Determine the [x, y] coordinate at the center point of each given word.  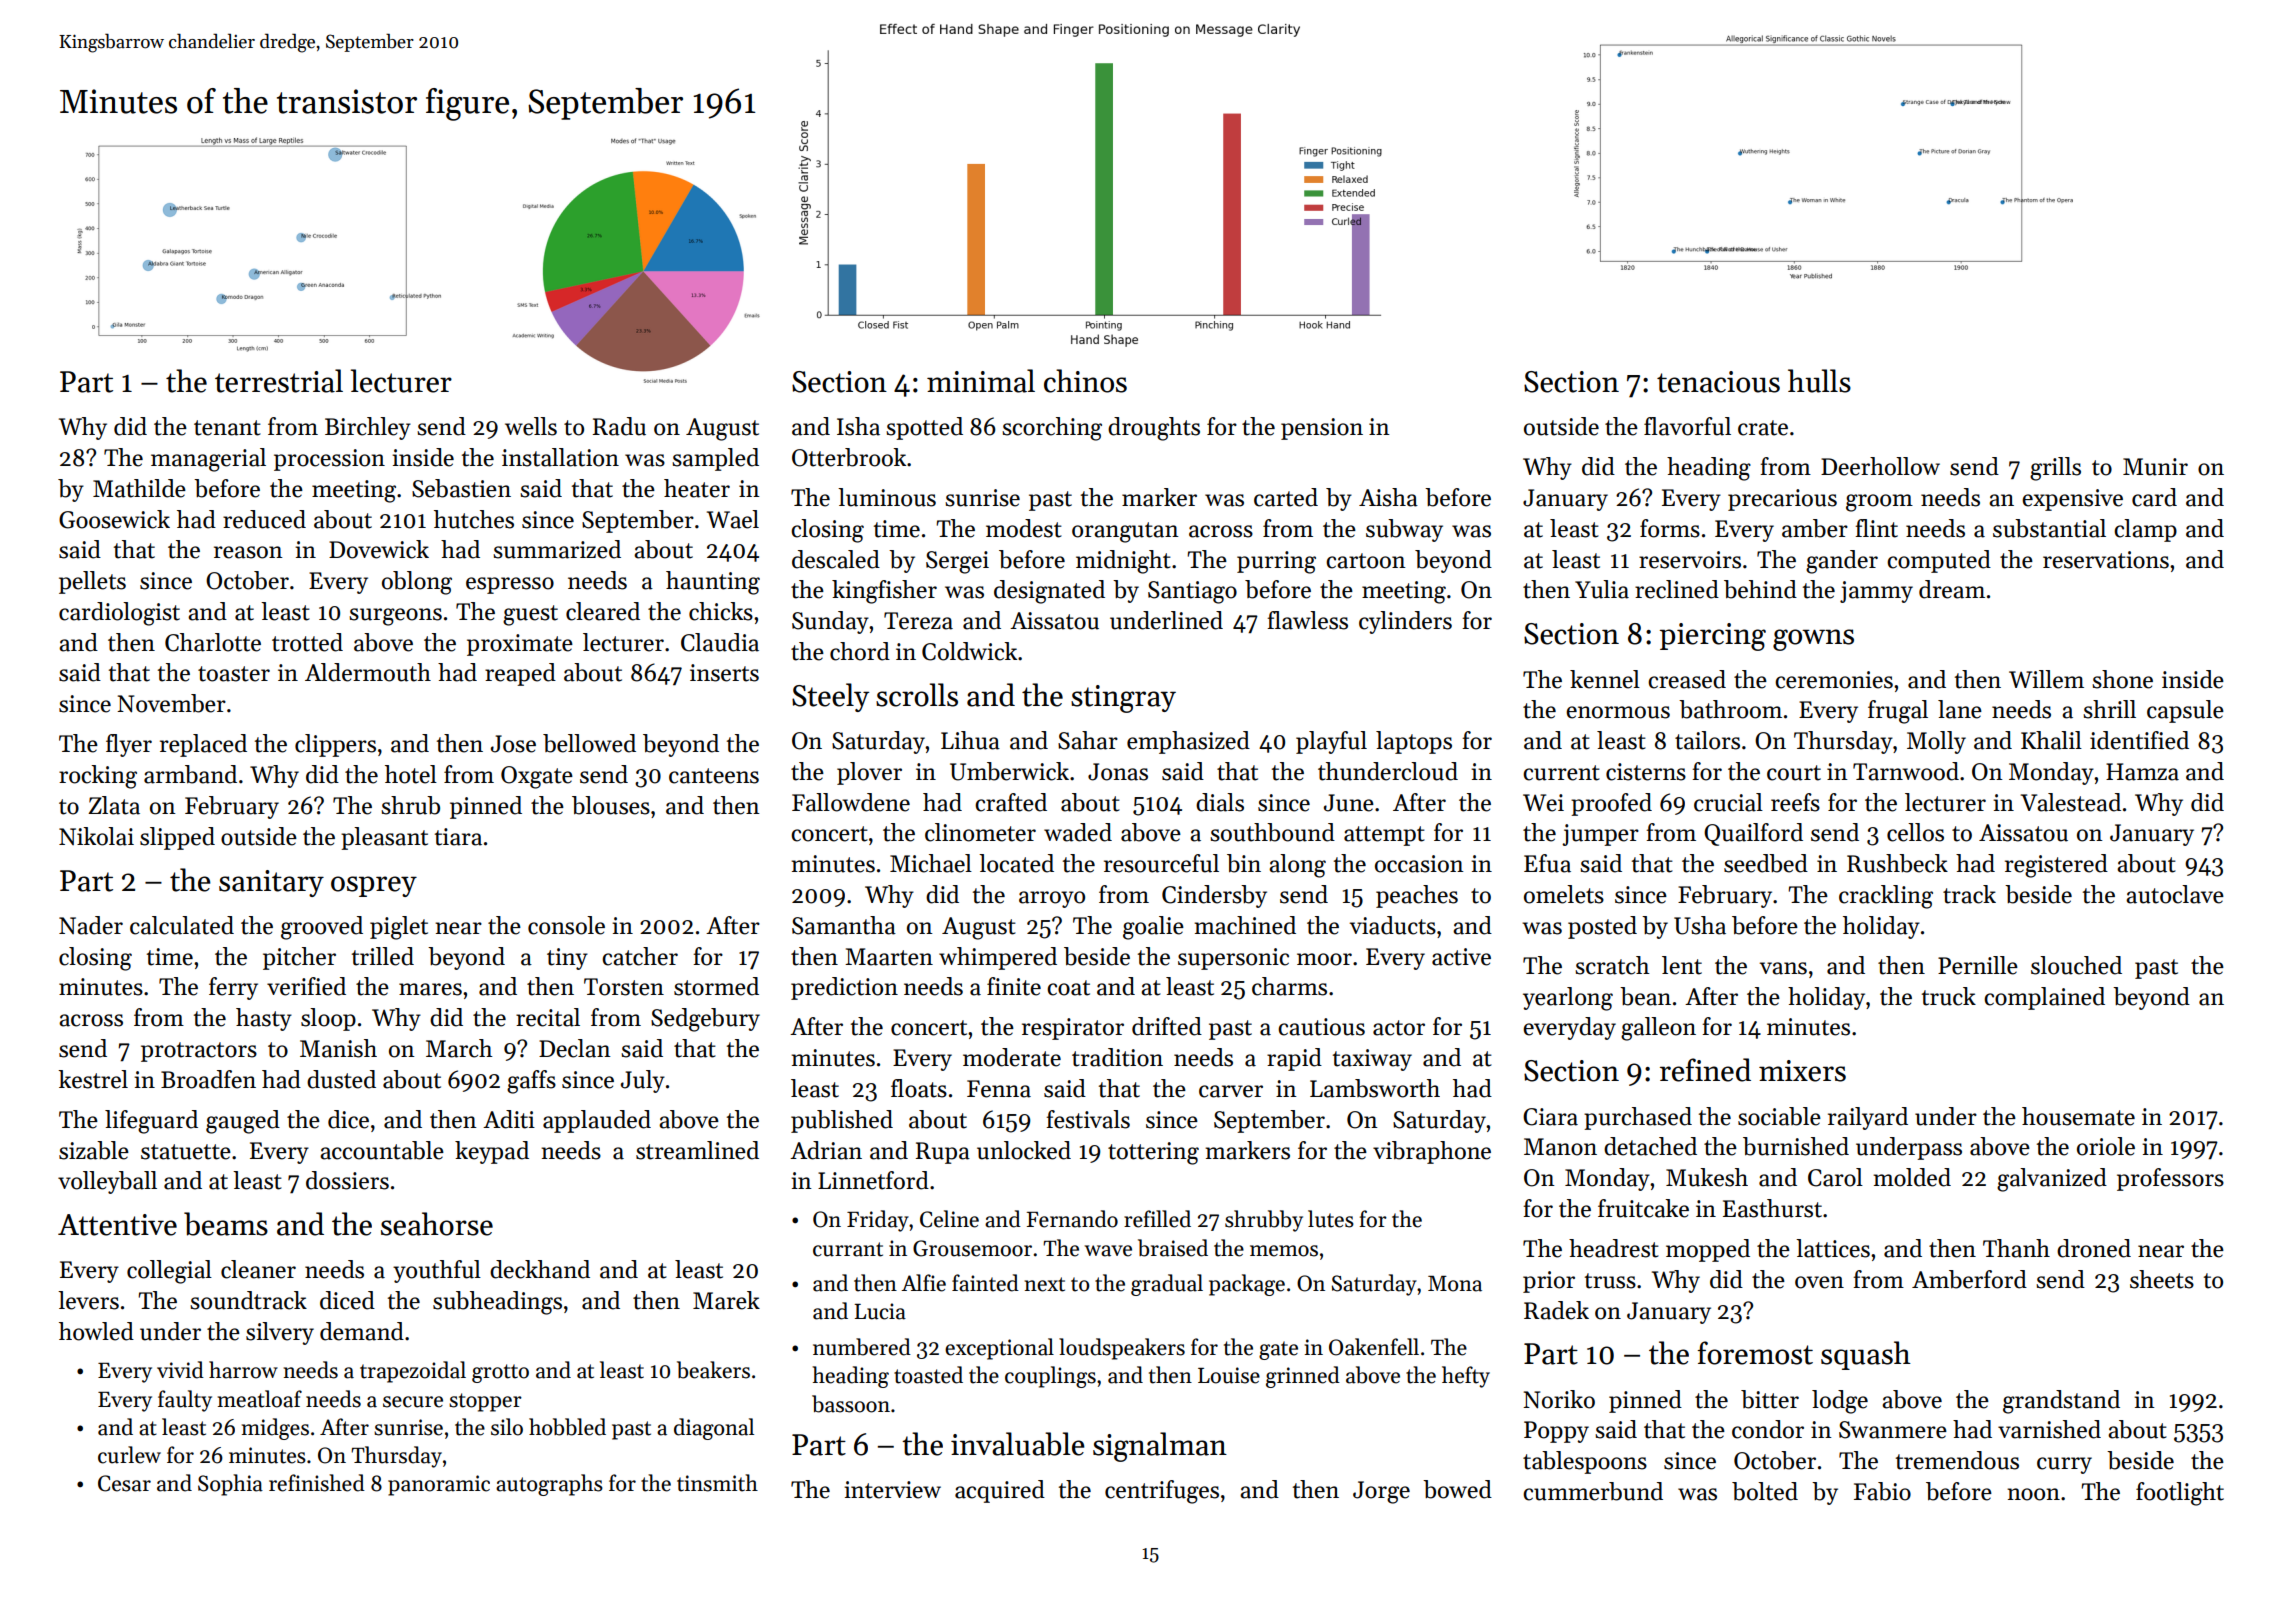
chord [860, 651]
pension [1322, 429]
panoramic [439, 1485]
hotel [411, 774]
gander [1842, 562]
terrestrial [279, 381]
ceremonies [1834, 680]
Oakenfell [1374, 1347]
